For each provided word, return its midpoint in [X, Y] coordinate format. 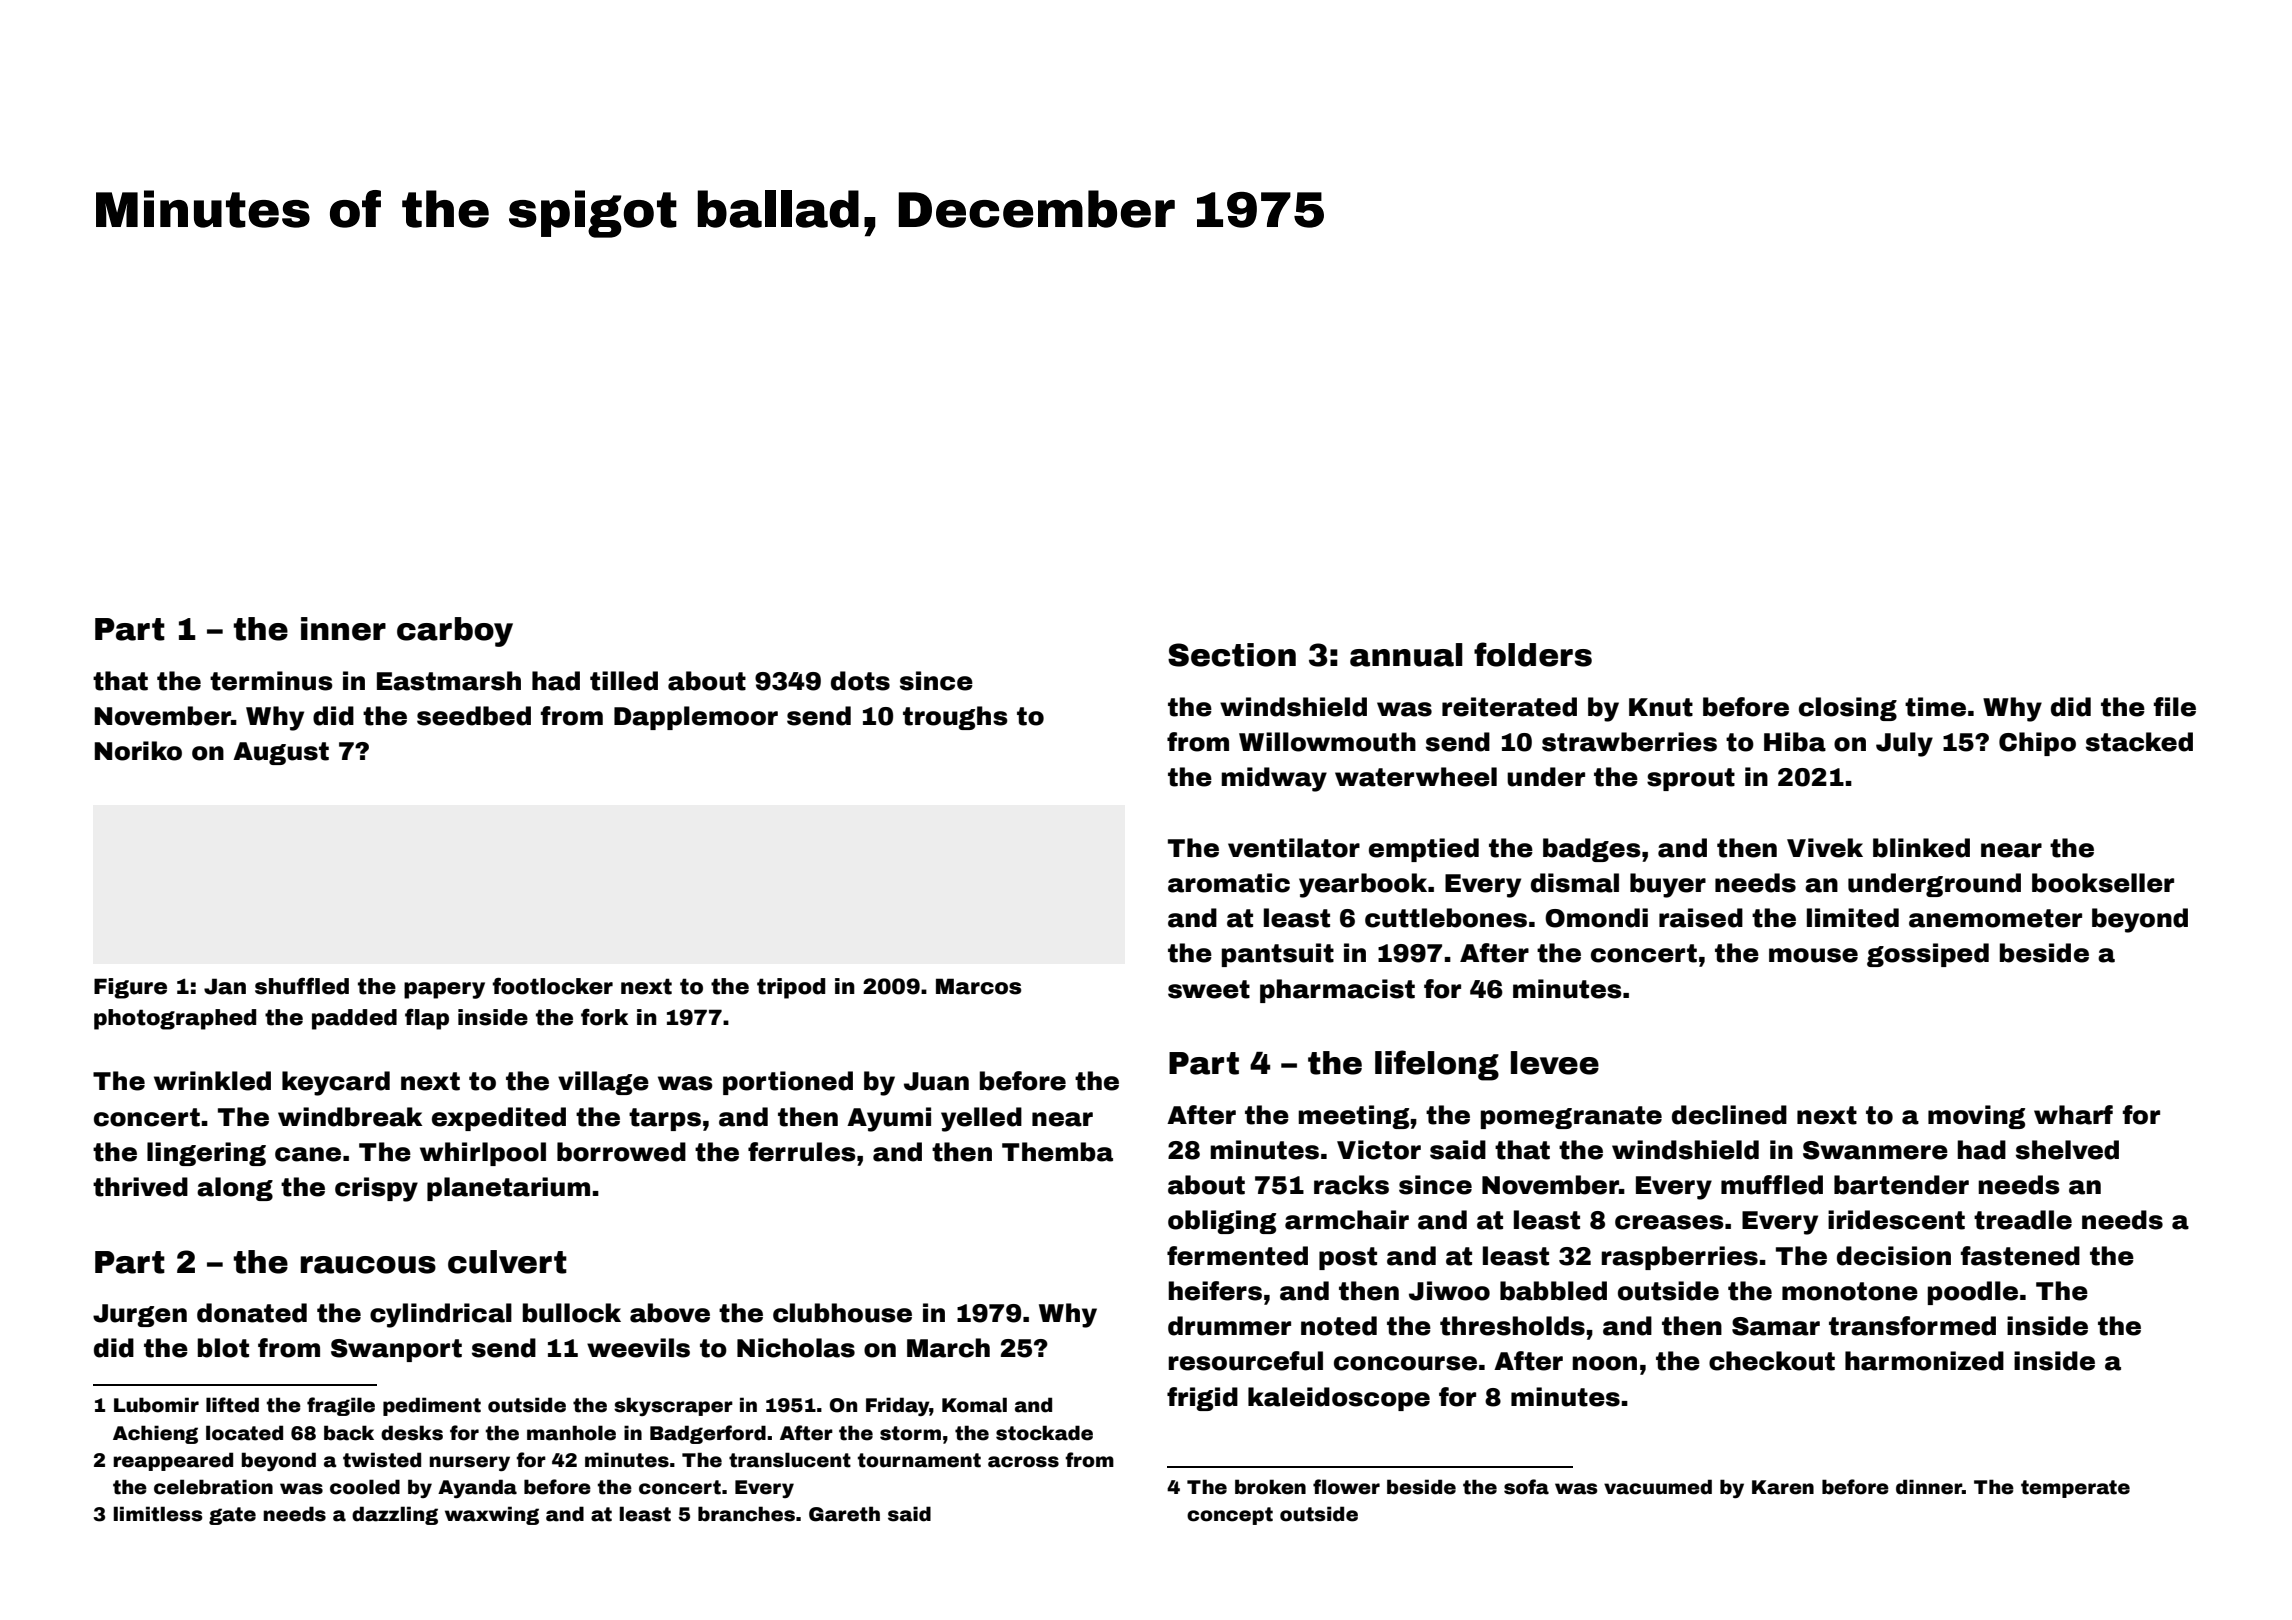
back [349, 1433]
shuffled [302, 986]
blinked [1921, 848]
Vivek [1825, 848]
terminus [271, 681]
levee [1555, 1063]
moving [1976, 1117]
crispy [376, 1189]
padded [354, 1019]
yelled [981, 1119]
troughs [955, 718]
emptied [1424, 850]
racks [1351, 1185]
